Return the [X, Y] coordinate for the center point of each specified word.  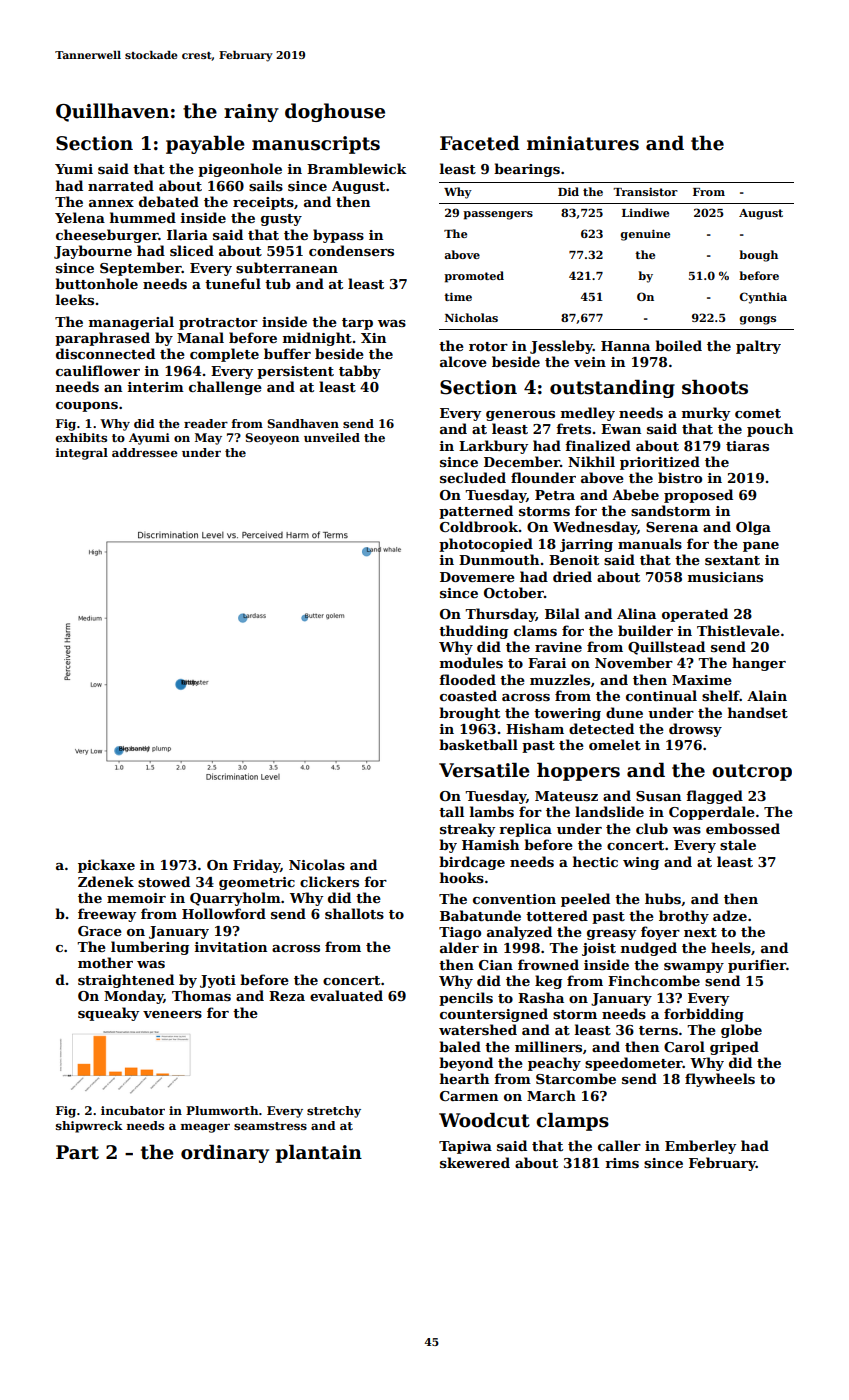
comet [758, 413]
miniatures [583, 143]
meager [205, 1128]
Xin [373, 338]
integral [82, 454]
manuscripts [316, 145]
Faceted [480, 143]
